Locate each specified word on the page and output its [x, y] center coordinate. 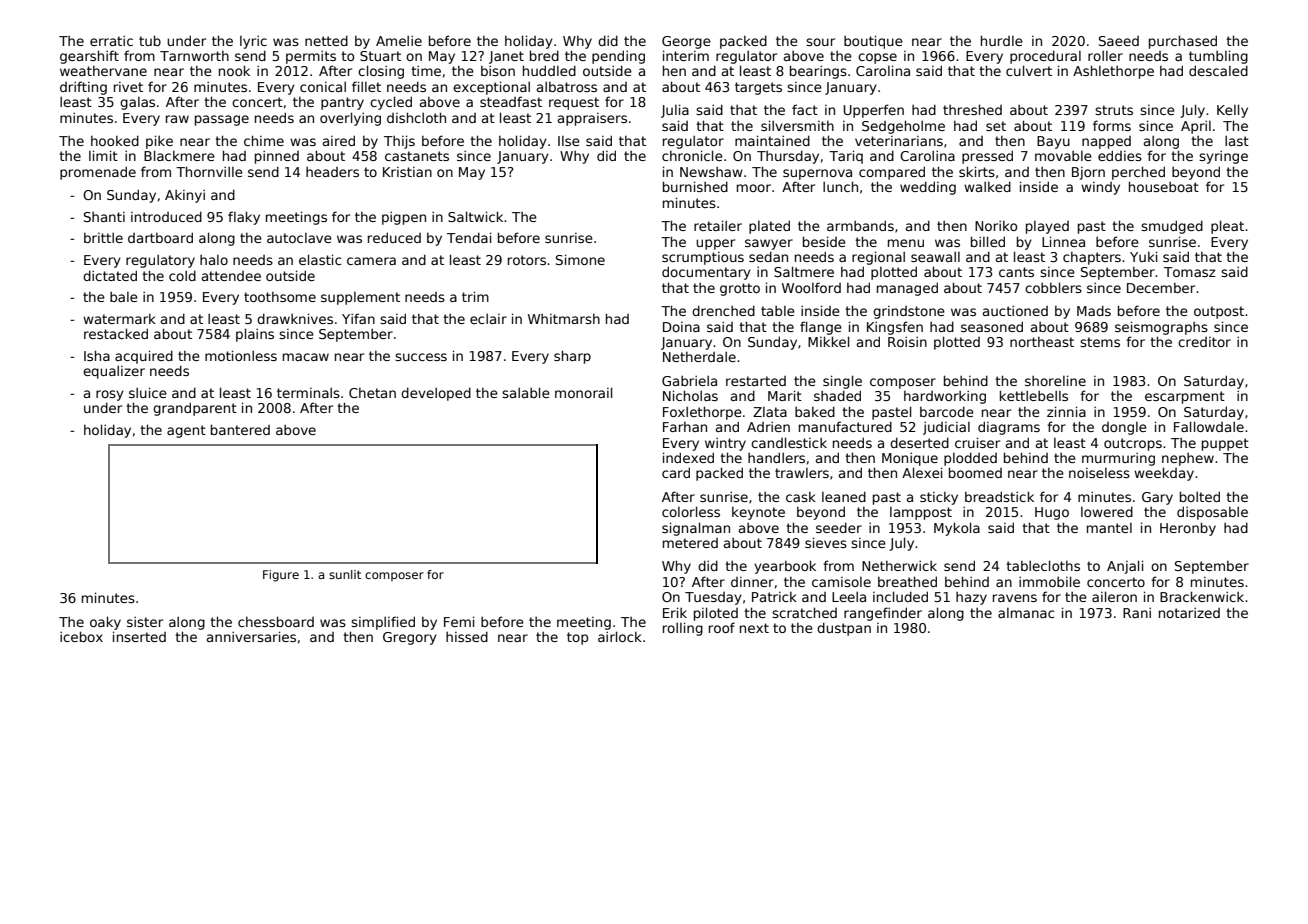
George [686, 42]
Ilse [569, 141]
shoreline [1055, 380]
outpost [1219, 312]
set [996, 126]
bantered [240, 429]
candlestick [789, 442]
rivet [128, 87]
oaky [105, 623]
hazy [971, 598]
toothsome [280, 297]
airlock [620, 636]
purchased [1183, 42]
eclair [488, 318]
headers [332, 172]
